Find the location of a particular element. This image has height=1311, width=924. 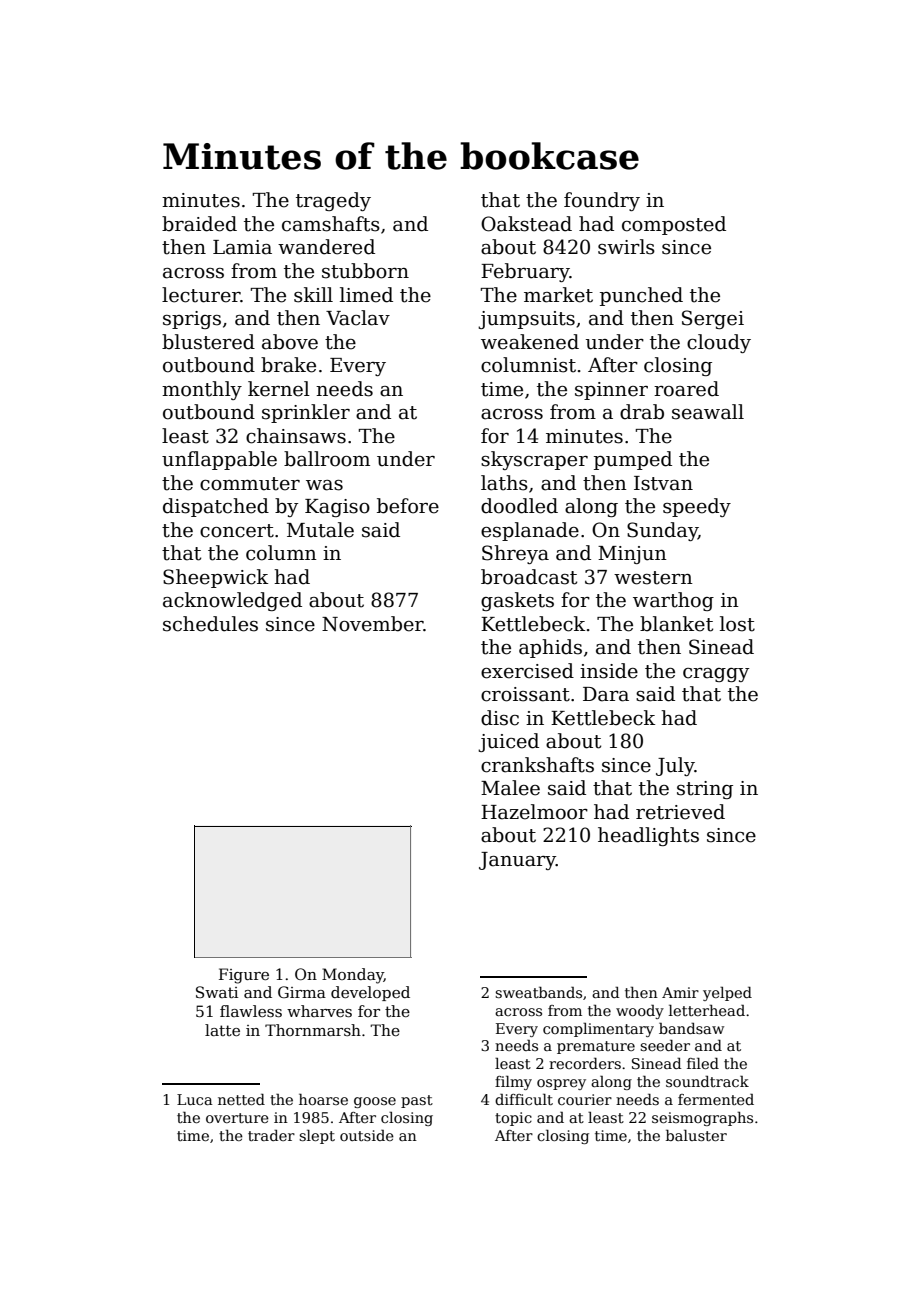

Dara is located at coordinates (606, 694).
